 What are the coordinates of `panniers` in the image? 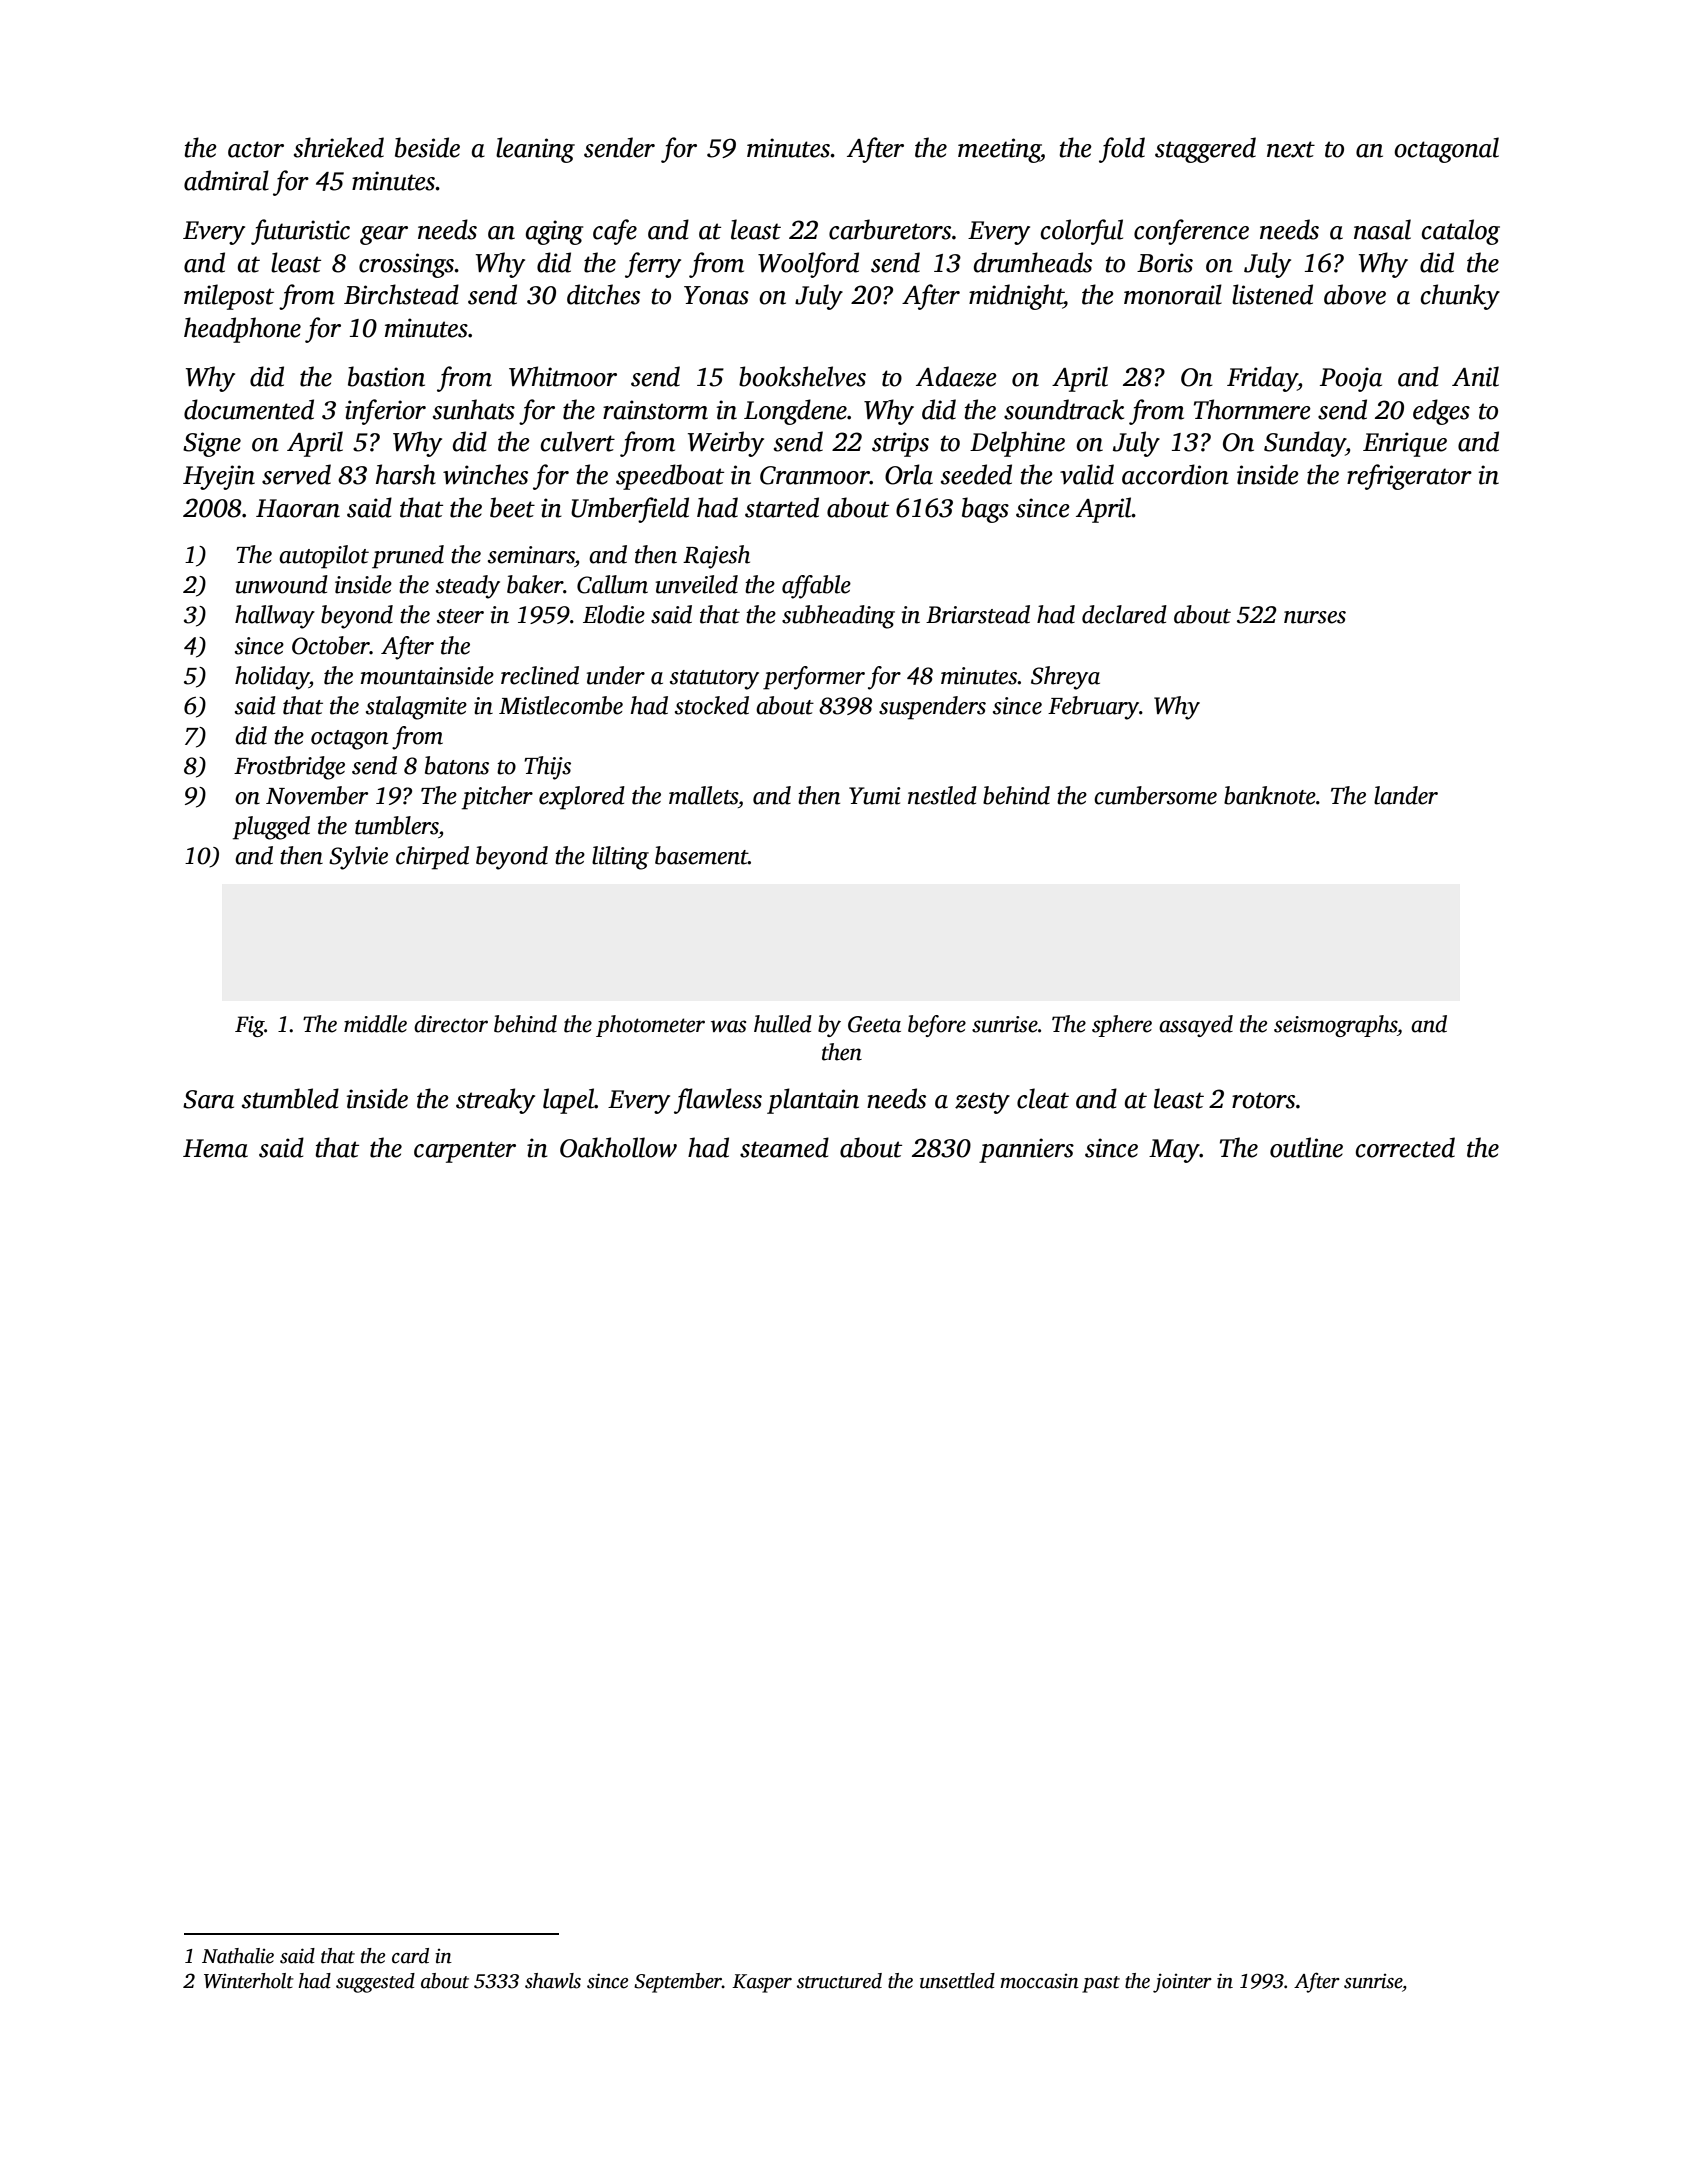 It's located at (1026, 1150).
